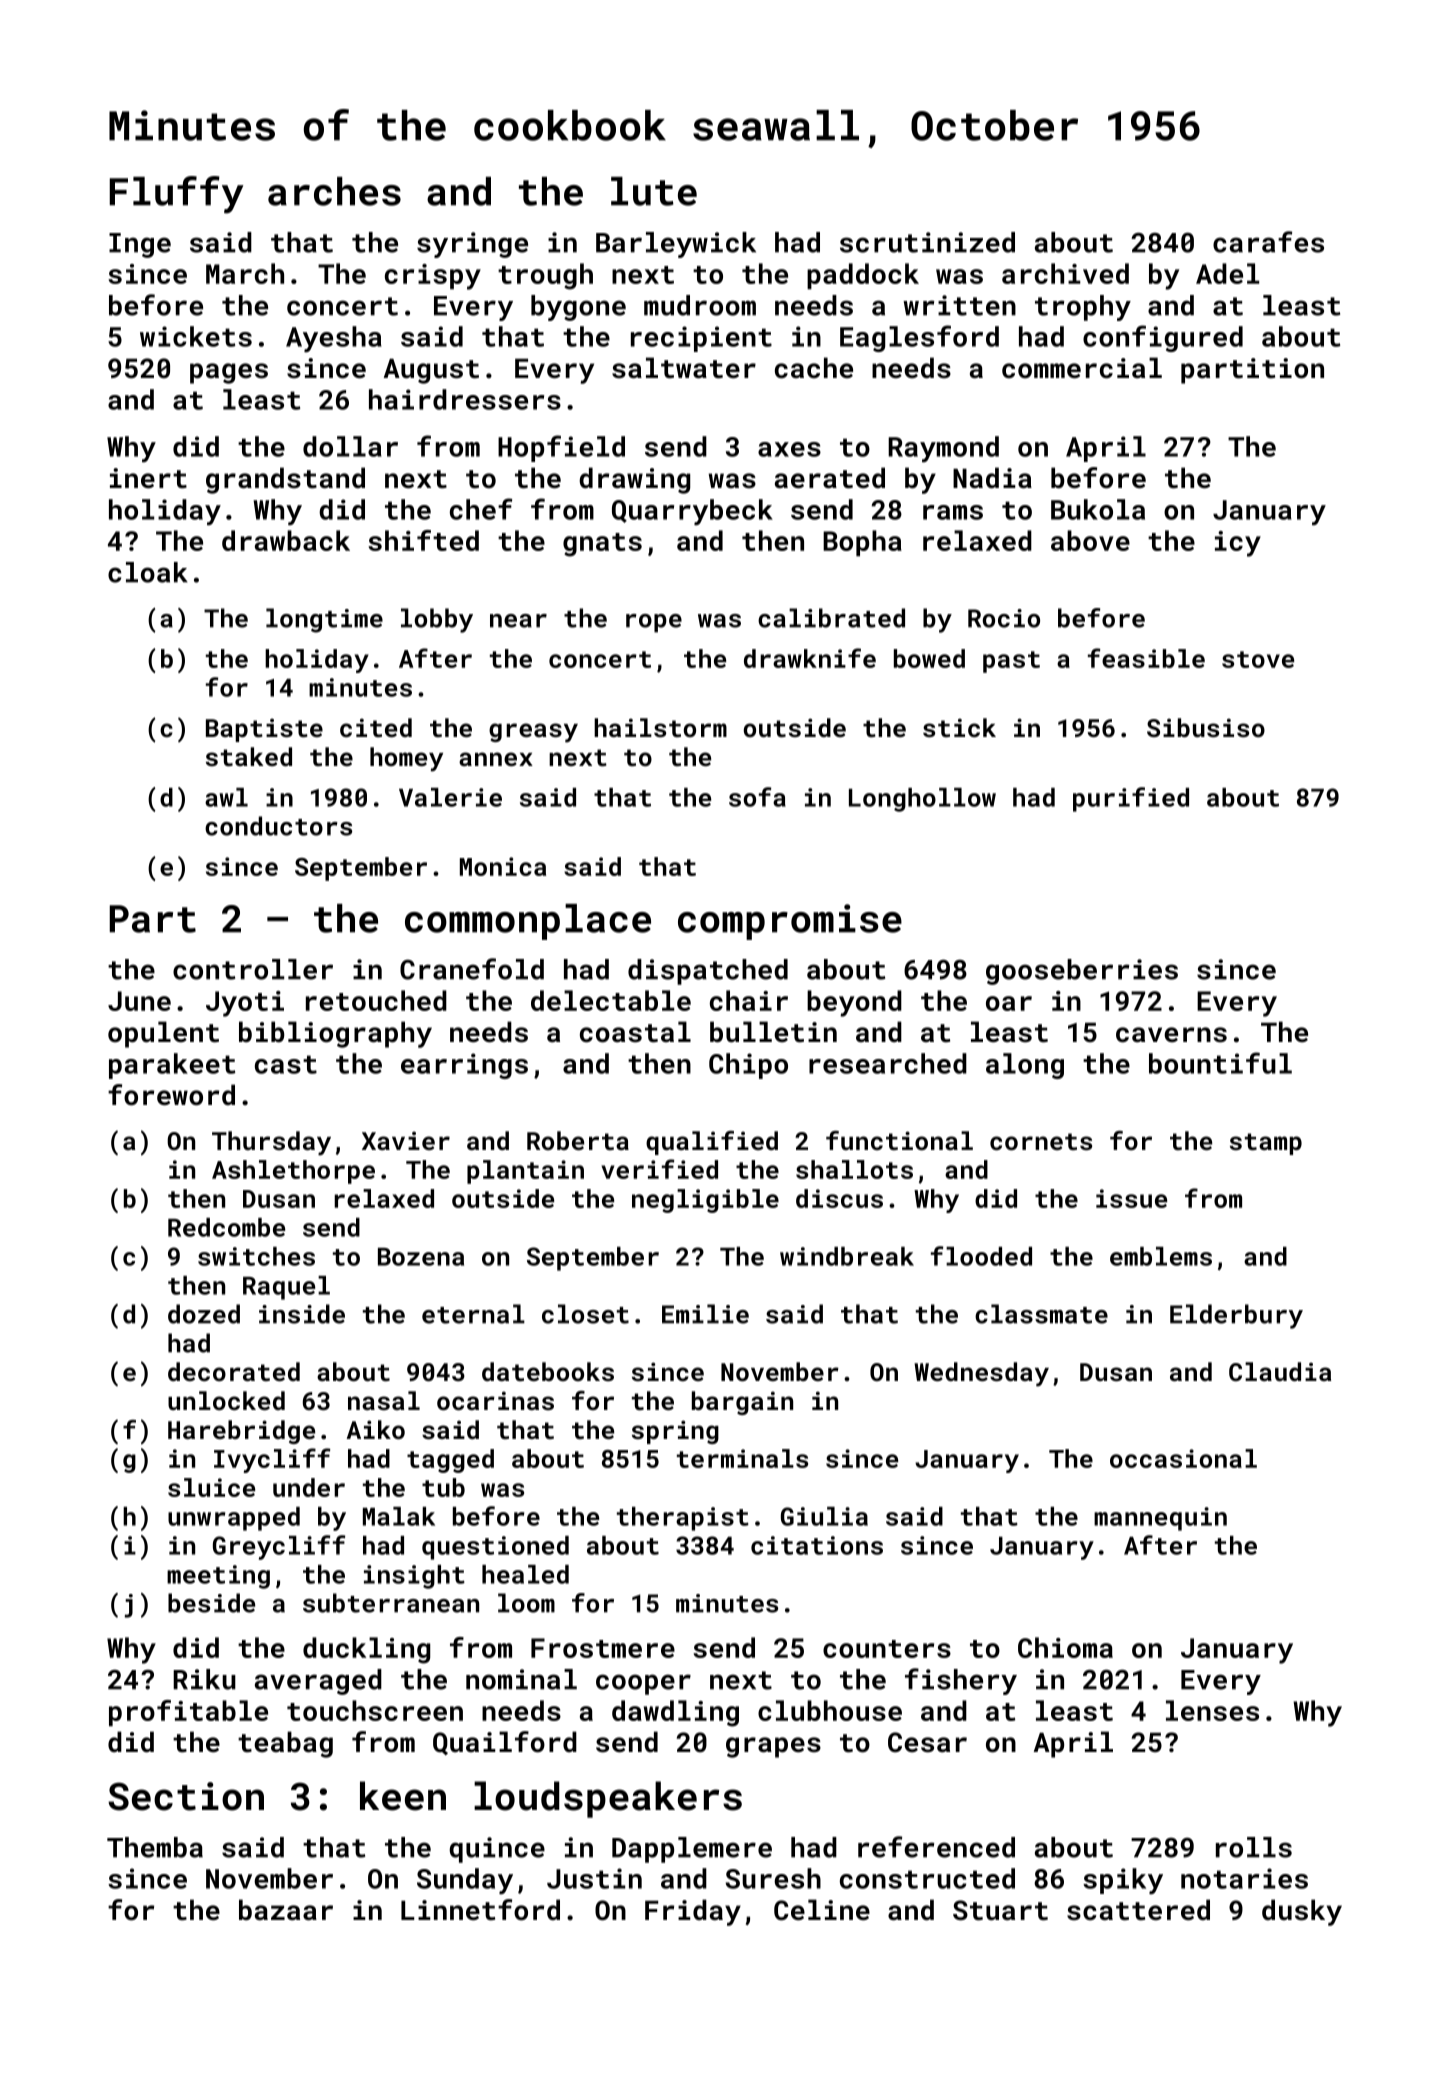 The width and height of the screenshot is (1450, 2100). I want to click on beside, so click(211, 1603).
